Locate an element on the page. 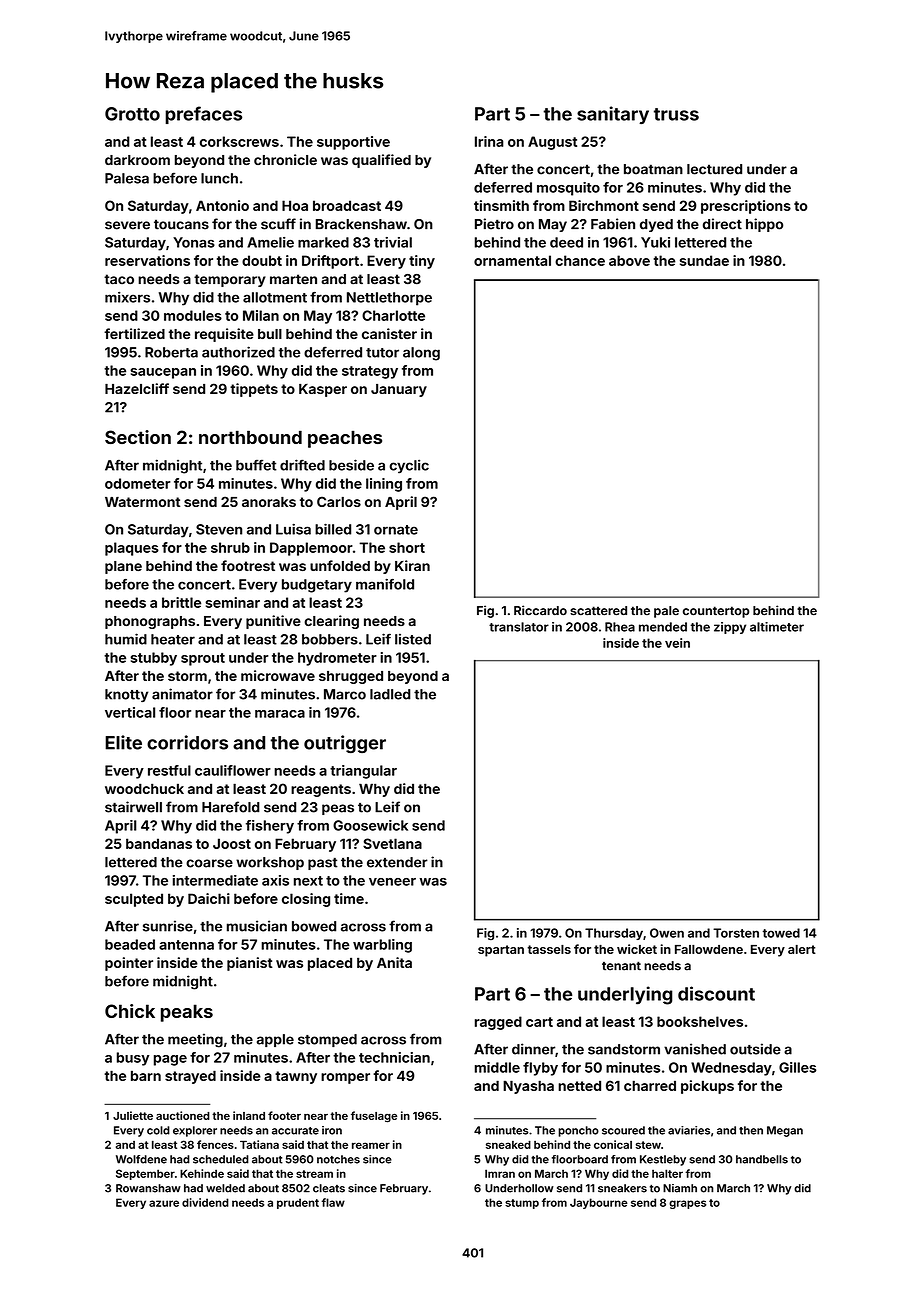 The width and height of the document is (924, 1308). stomped is located at coordinates (327, 1040).
